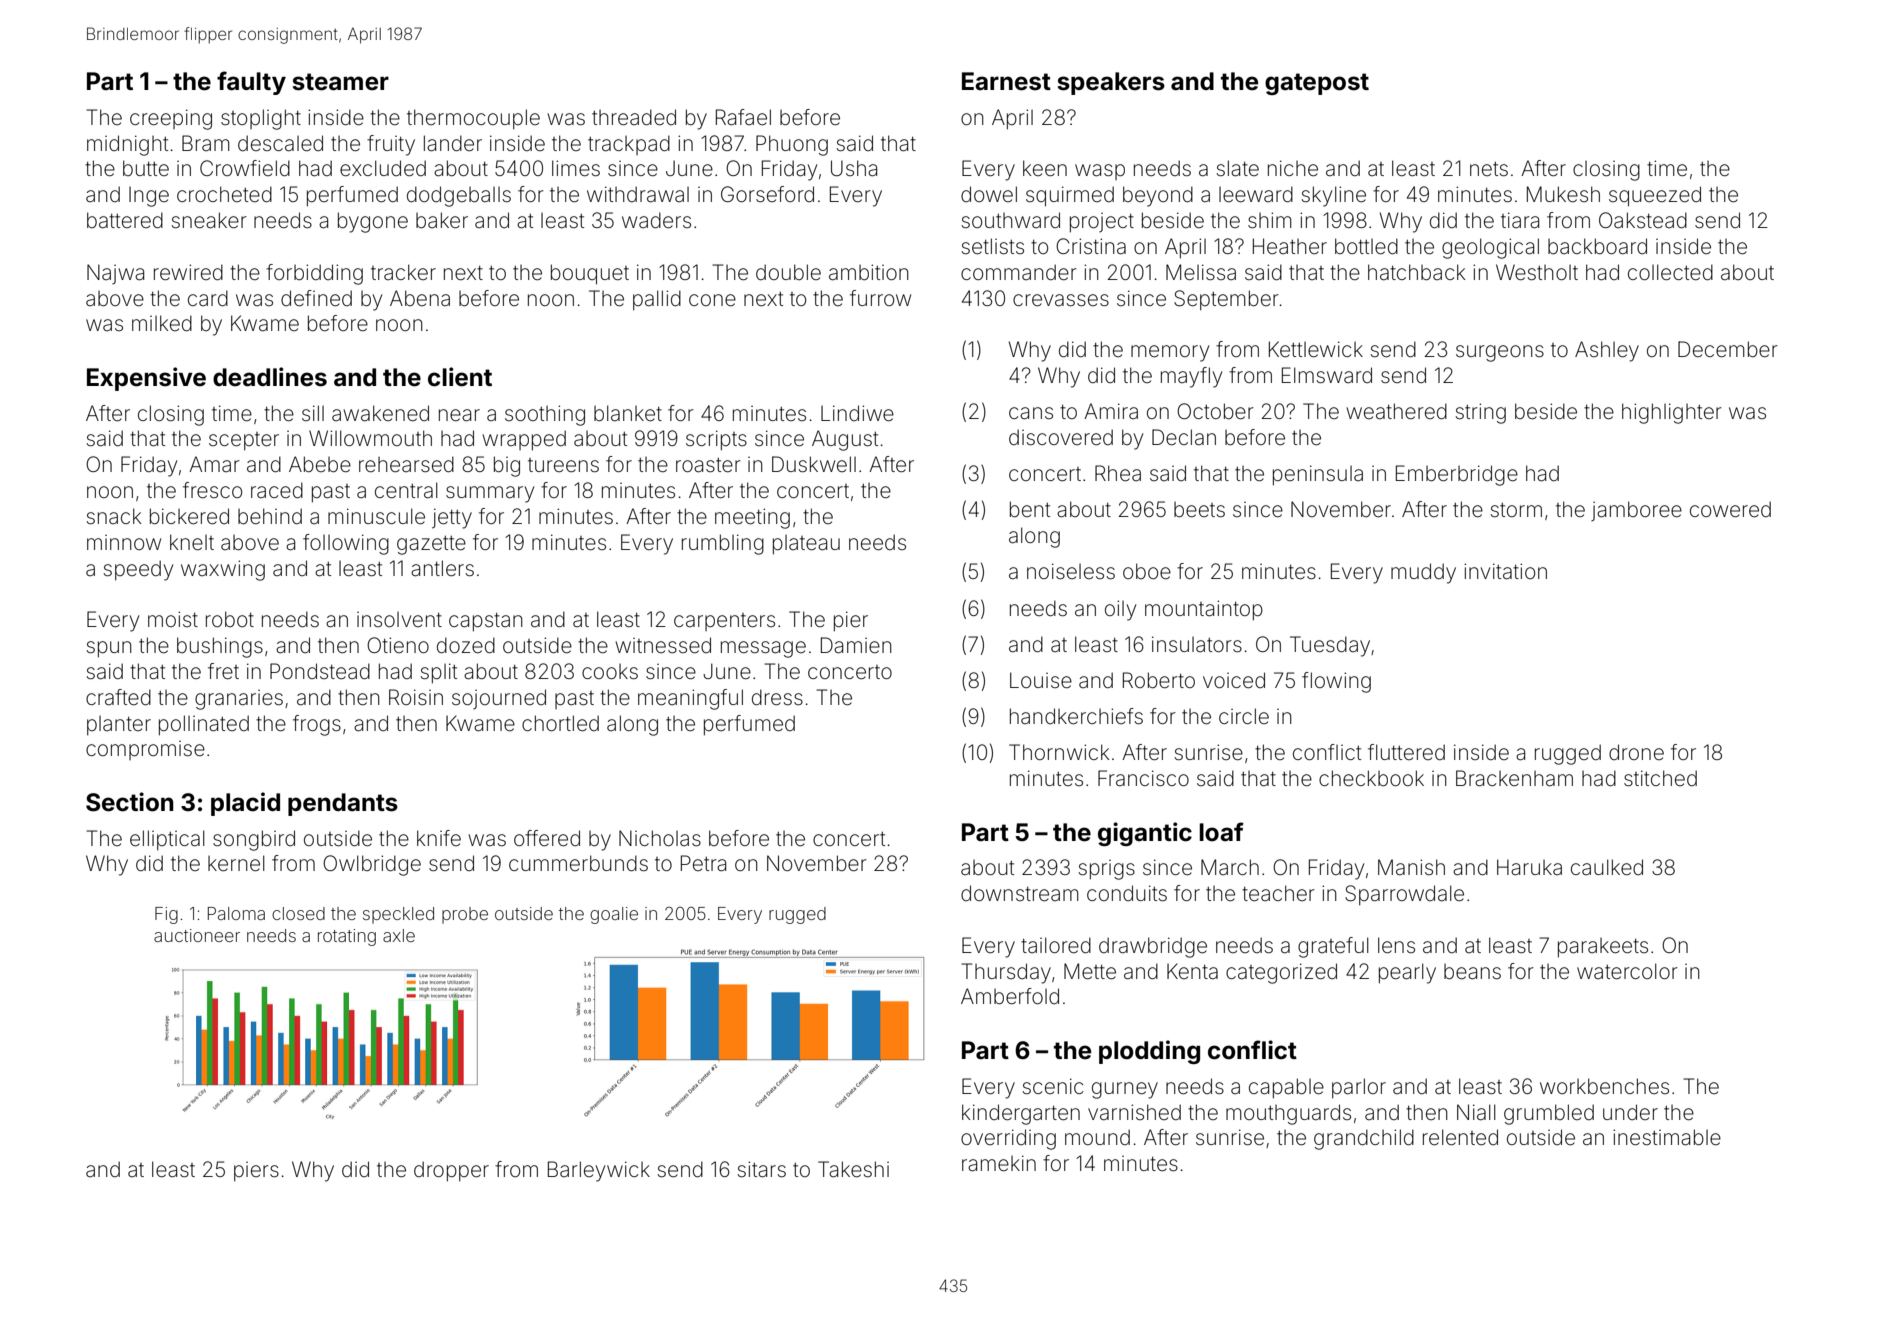  I want to click on speakers, so click(1111, 83).
